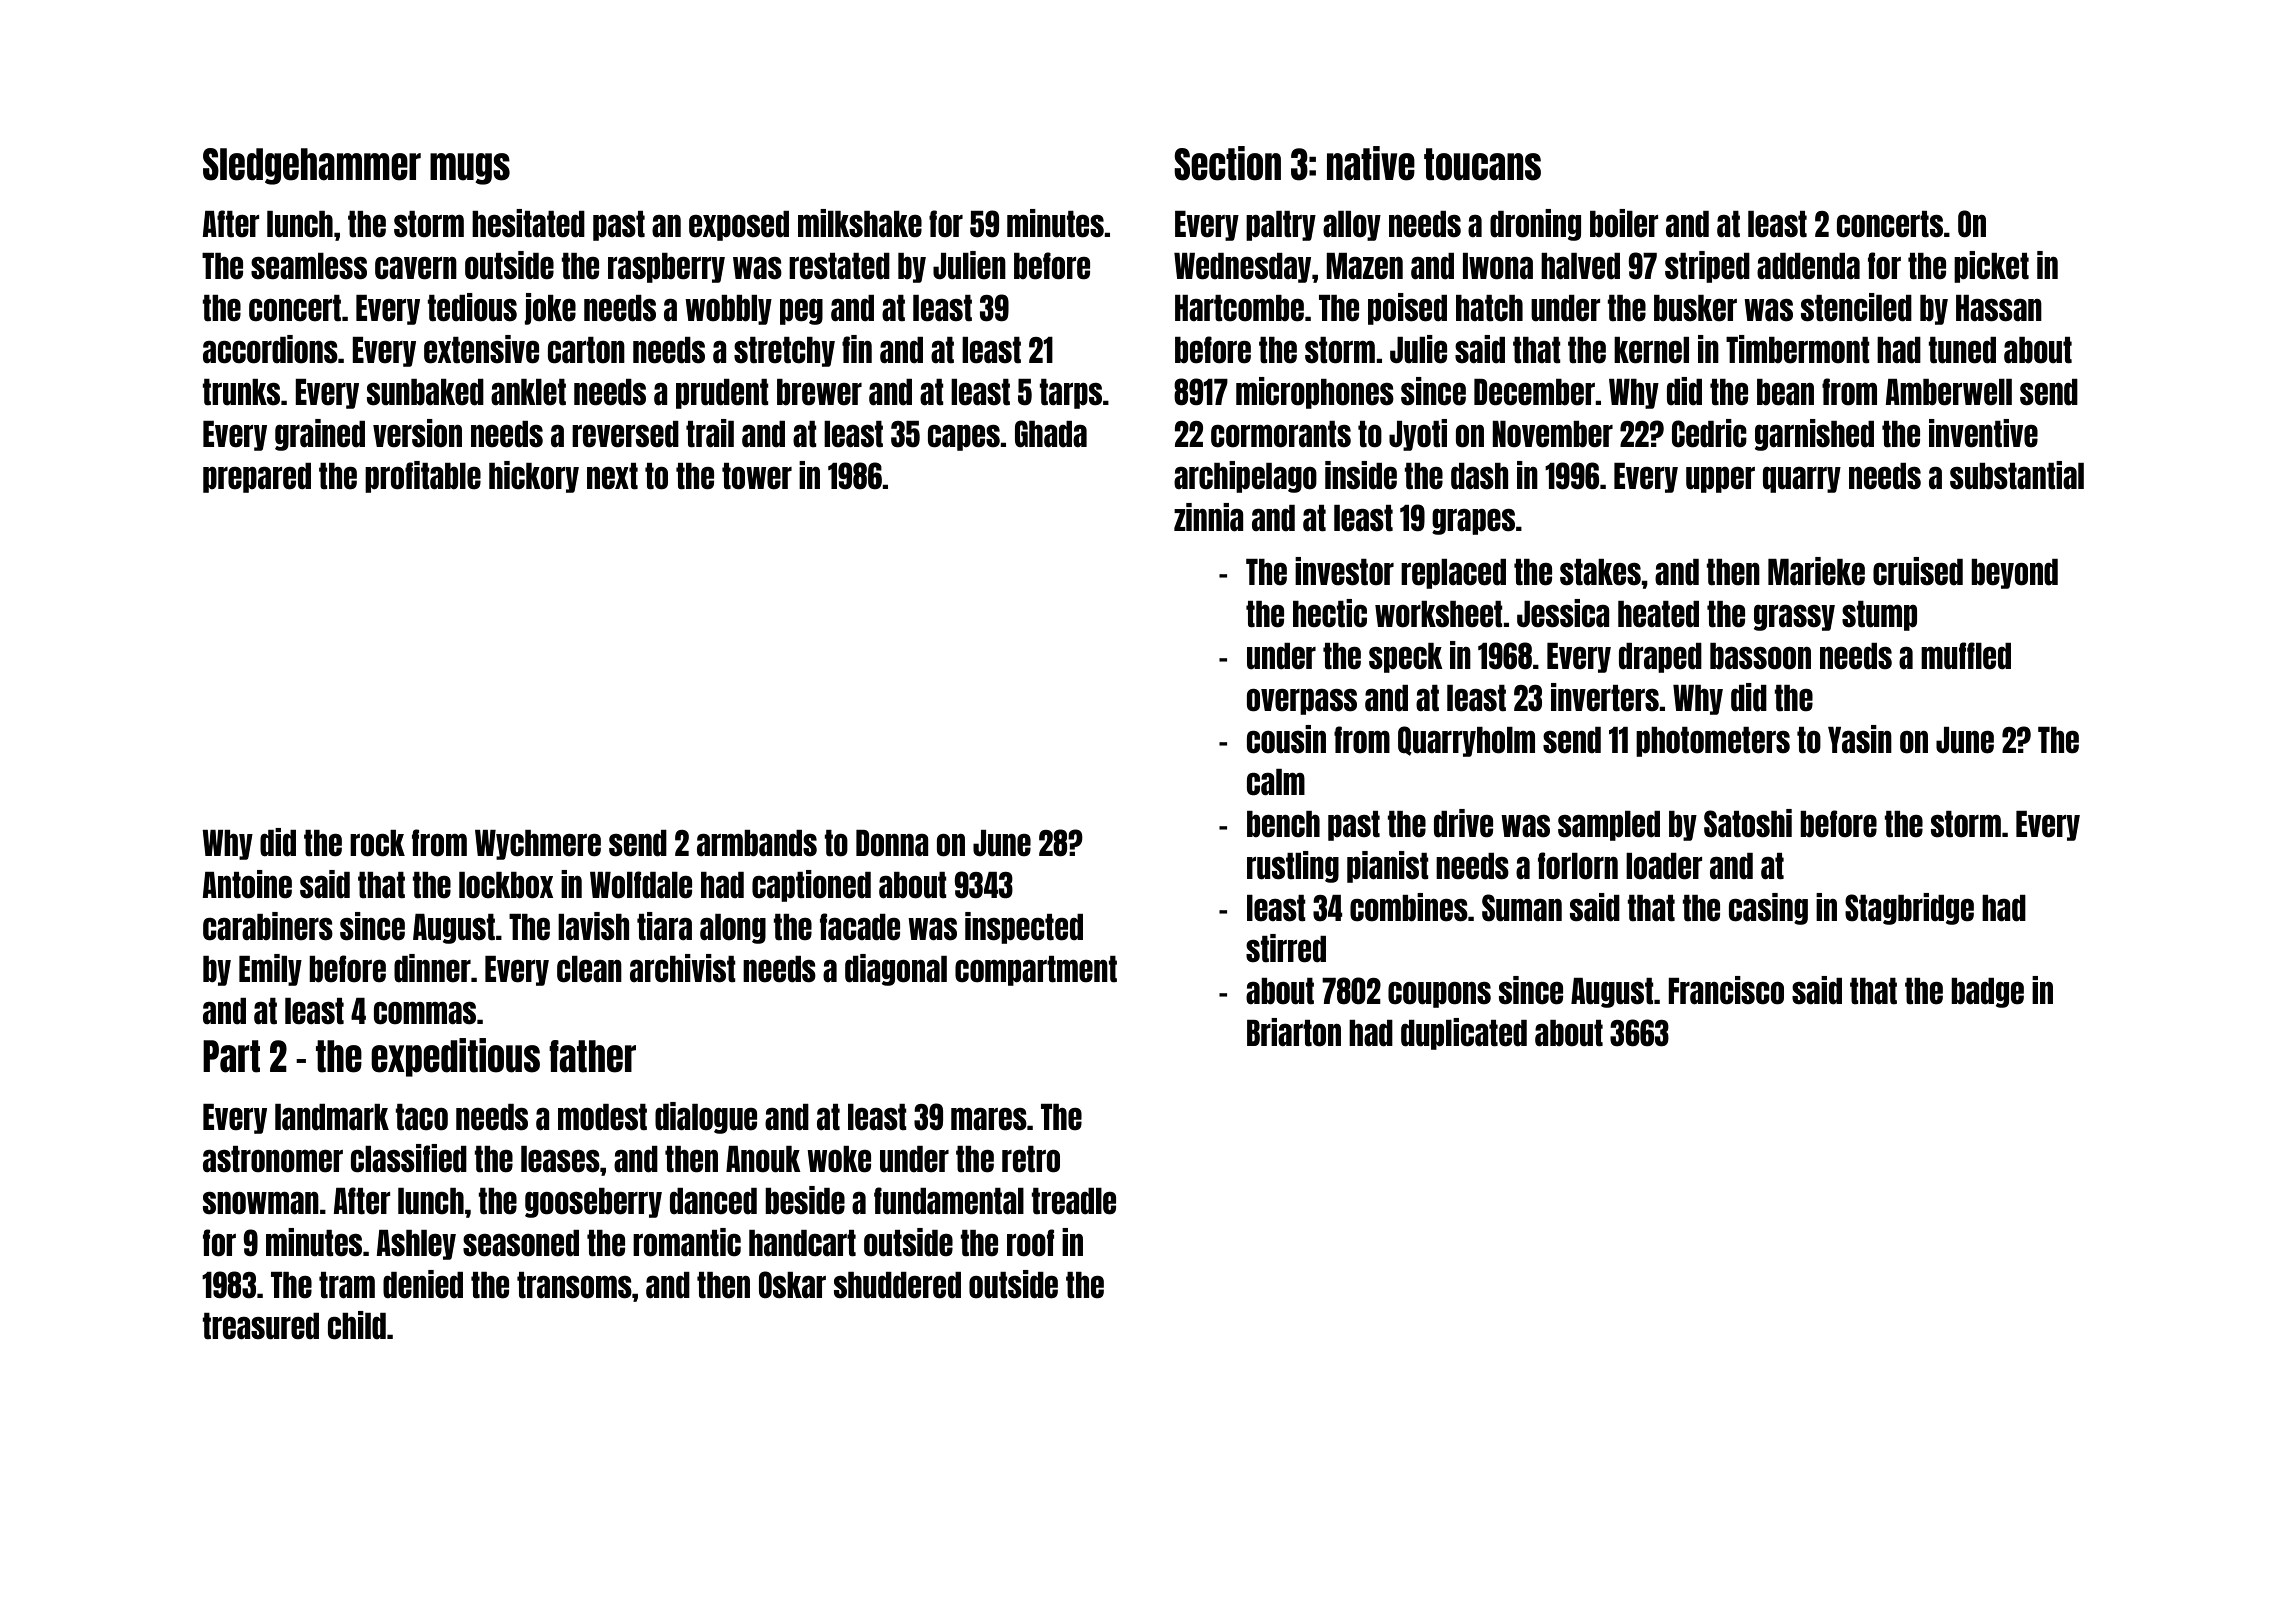 This screenshot has height=1620, width=2292. I want to click on toucans, so click(1482, 164).
